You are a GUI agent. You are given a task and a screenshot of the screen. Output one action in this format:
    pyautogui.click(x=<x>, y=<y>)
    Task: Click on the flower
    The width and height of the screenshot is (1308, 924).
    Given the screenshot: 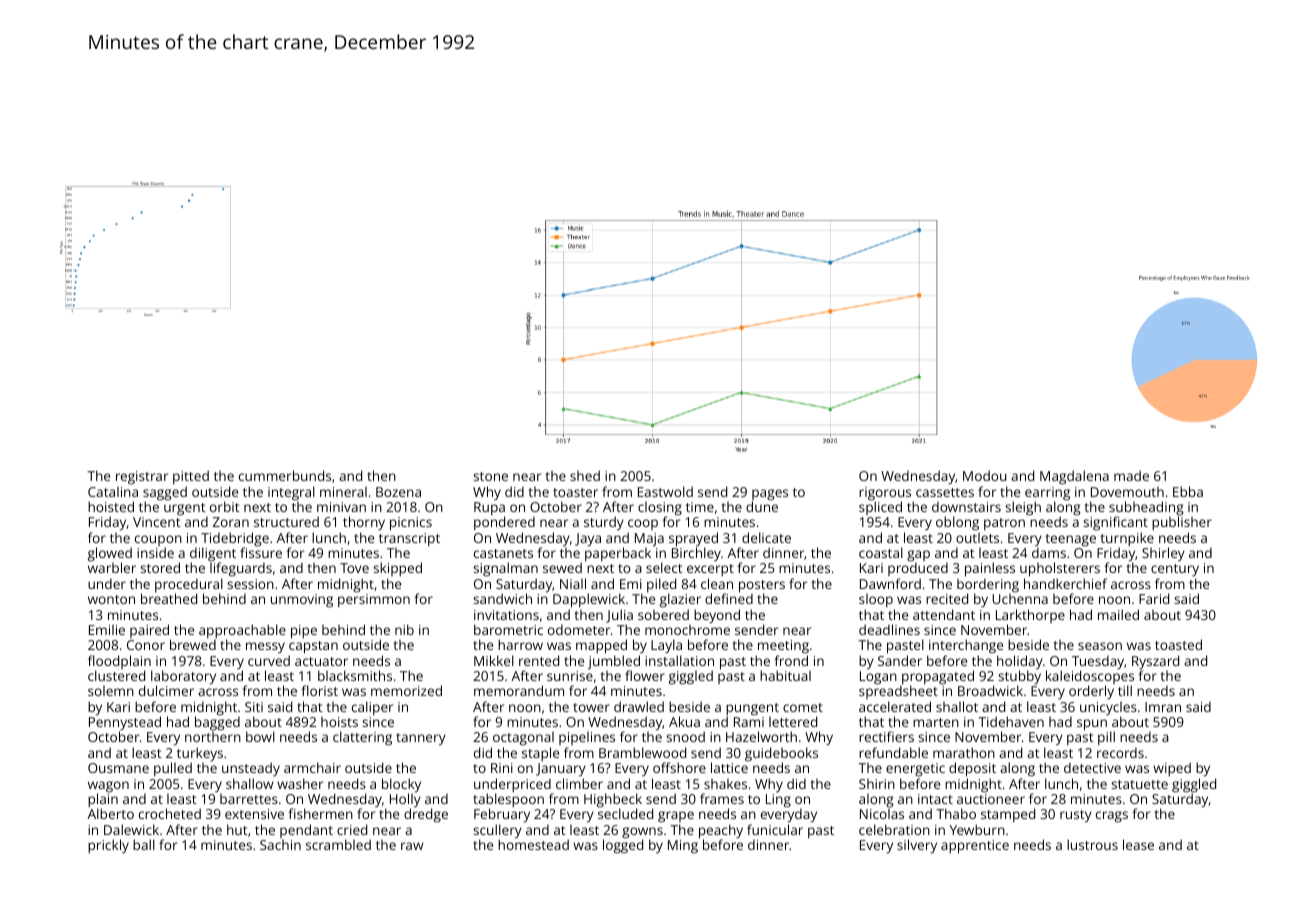 What is the action you would take?
    pyautogui.click(x=645, y=675)
